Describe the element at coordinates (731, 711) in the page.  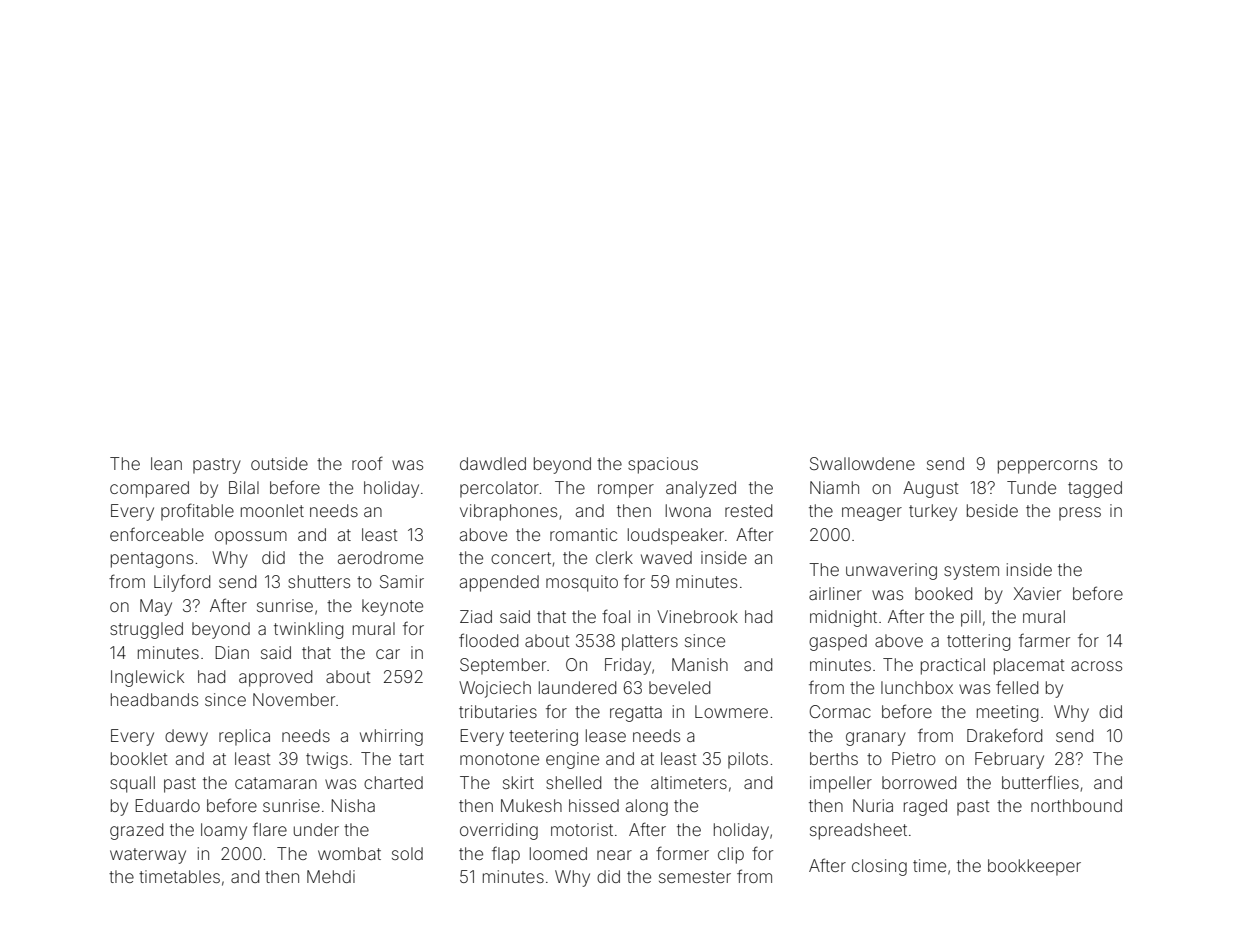
I see `Lowmere` at that location.
